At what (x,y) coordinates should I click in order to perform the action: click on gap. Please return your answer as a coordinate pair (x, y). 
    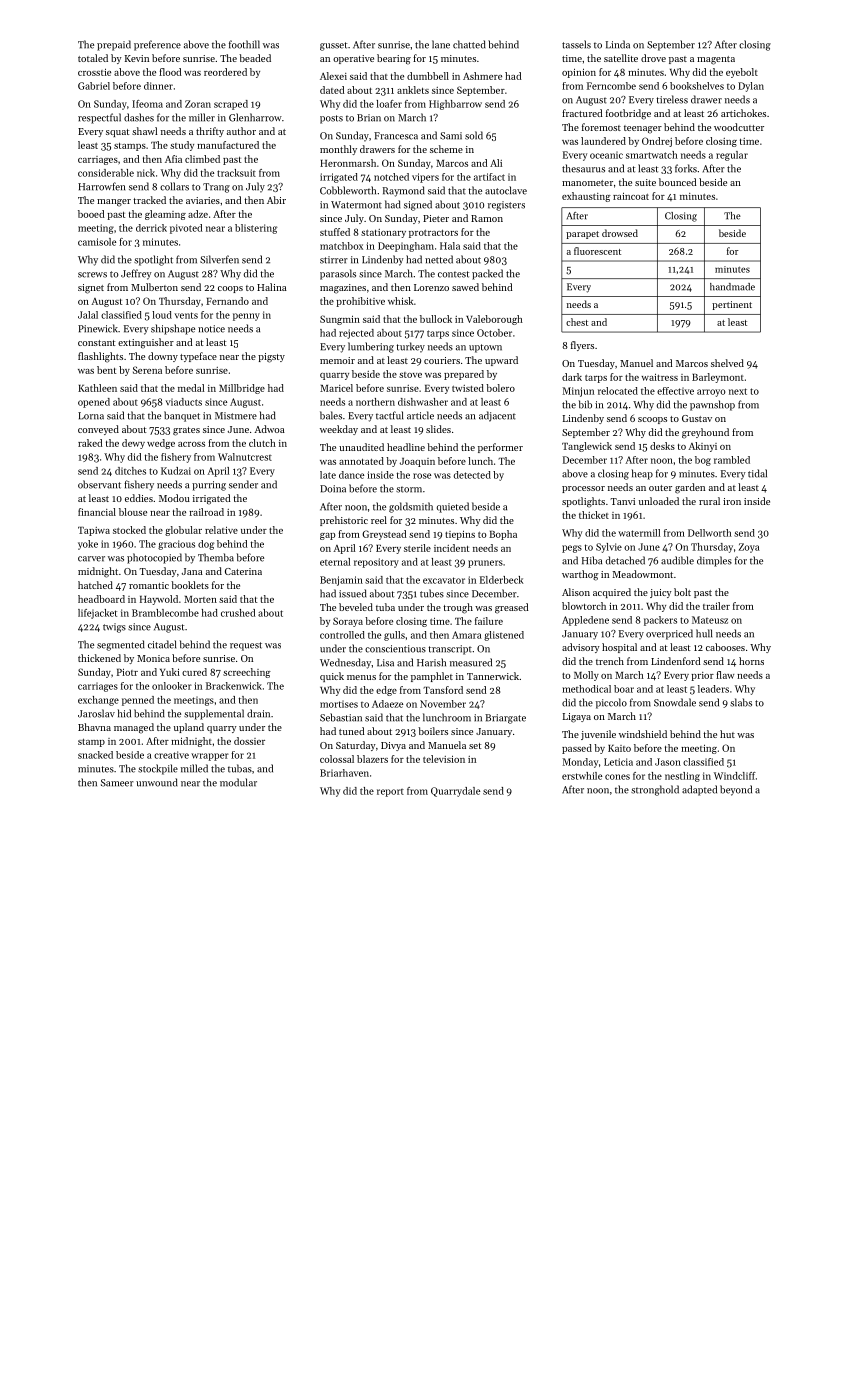
    Looking at the image, I should click on (327, 536).
